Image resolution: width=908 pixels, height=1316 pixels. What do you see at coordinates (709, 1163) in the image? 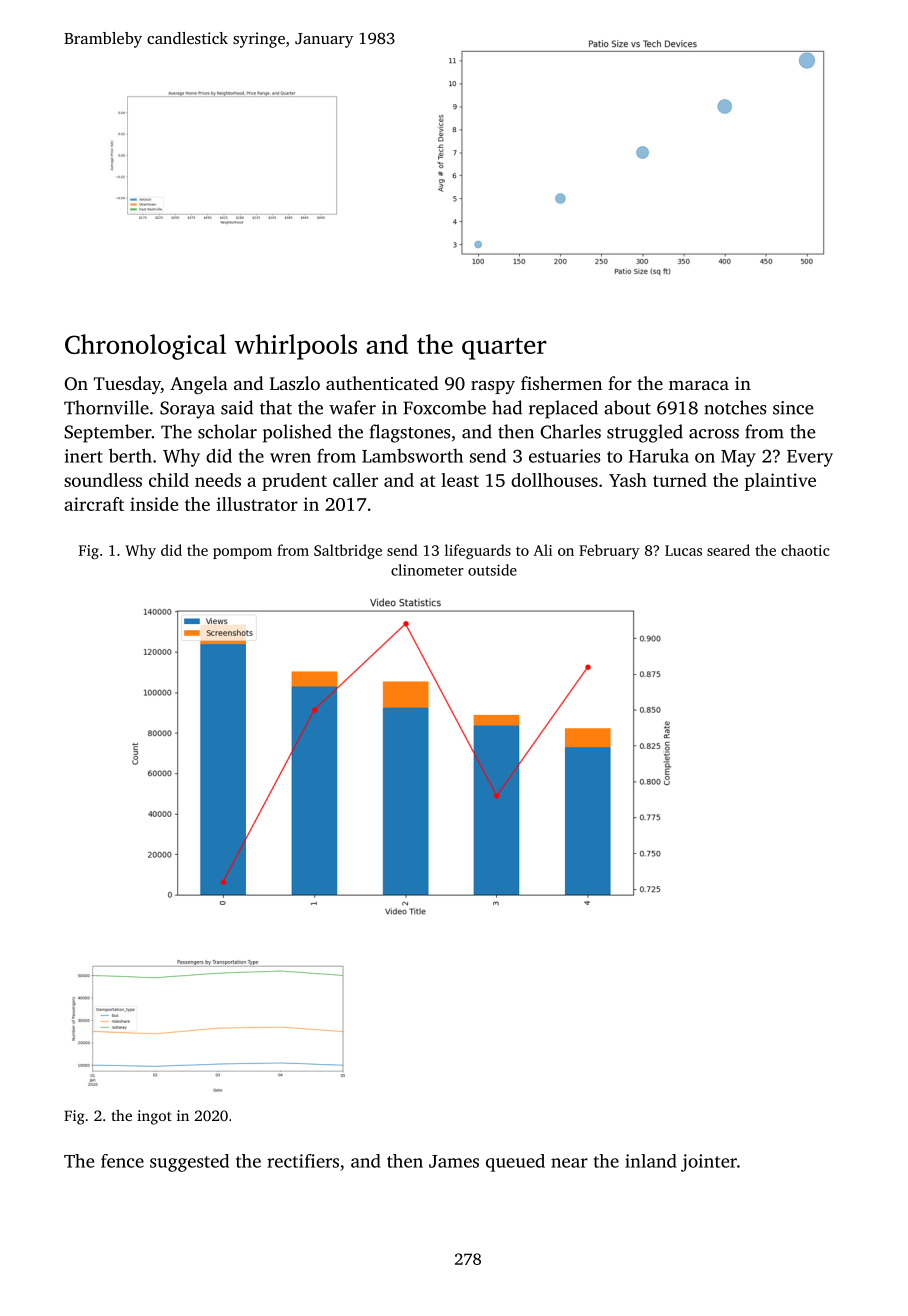
I see `jointer` at bounding box center [709, 1163].
